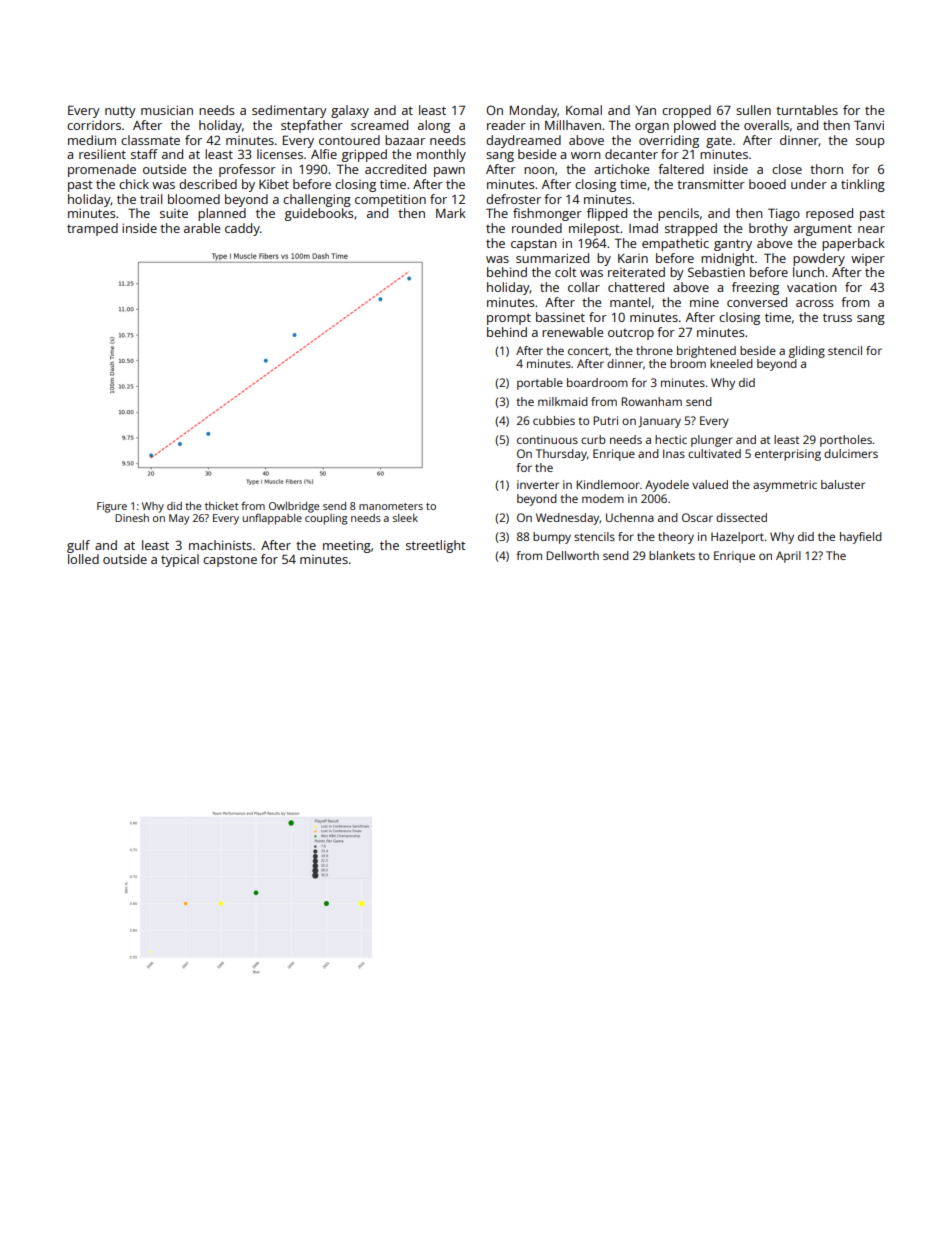 Image resolution: width=952 pixels, height=1233 pixels. What do you see at coordinates (540, 384) in the image?
I see `portable` at bounding box center [540, 384].
